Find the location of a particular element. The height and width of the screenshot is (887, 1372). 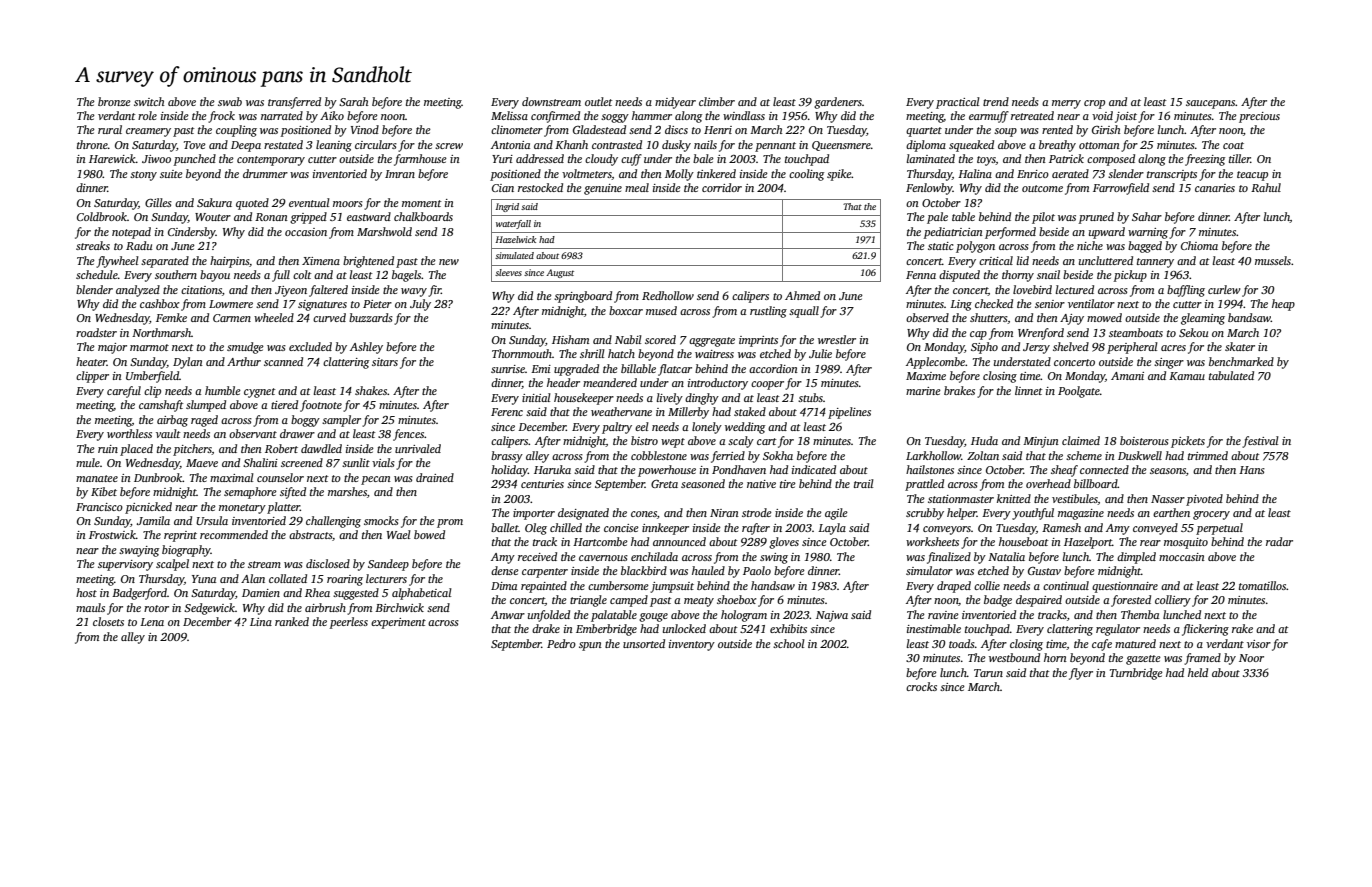

excluded is located at coordinates (310, 346).
